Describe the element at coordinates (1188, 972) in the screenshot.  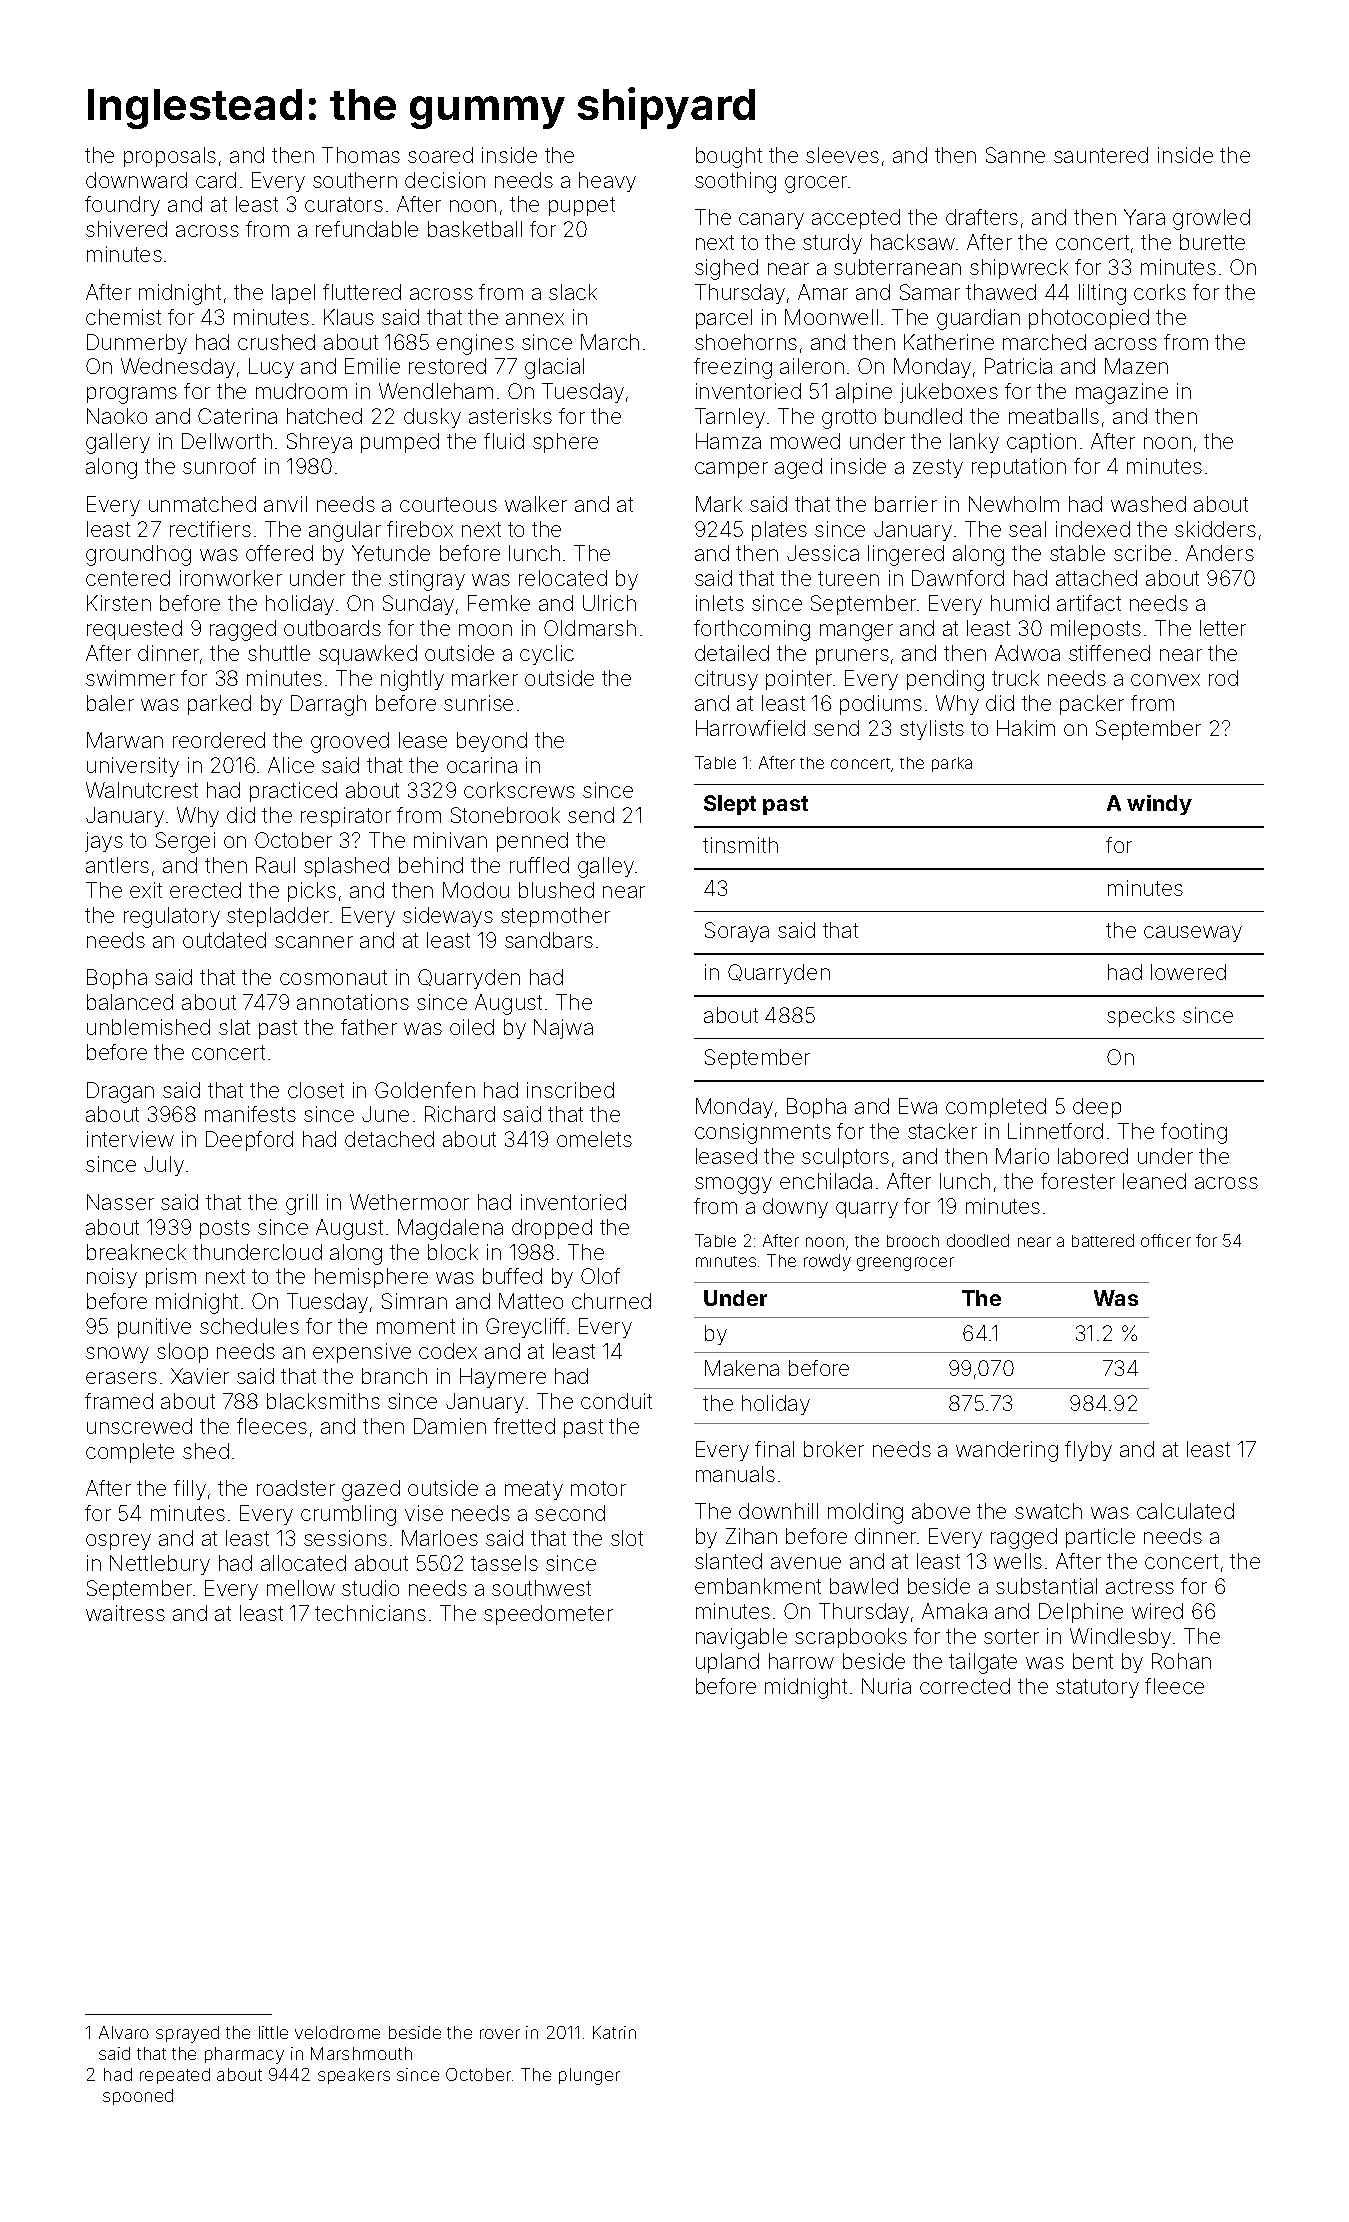
I see `lowered` at that location.
